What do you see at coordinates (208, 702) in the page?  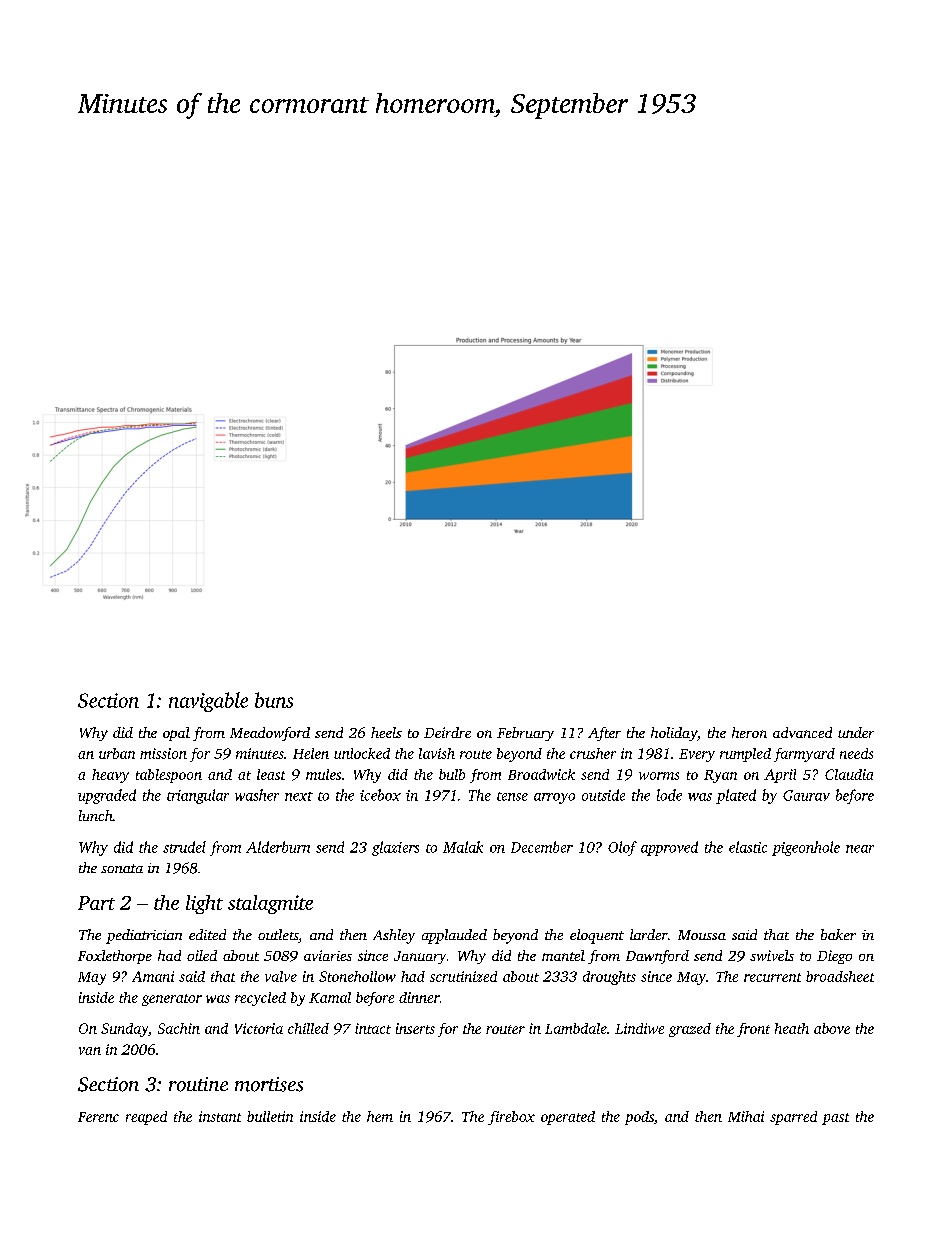 I see `navigable` at bounding box center [208, 702].
